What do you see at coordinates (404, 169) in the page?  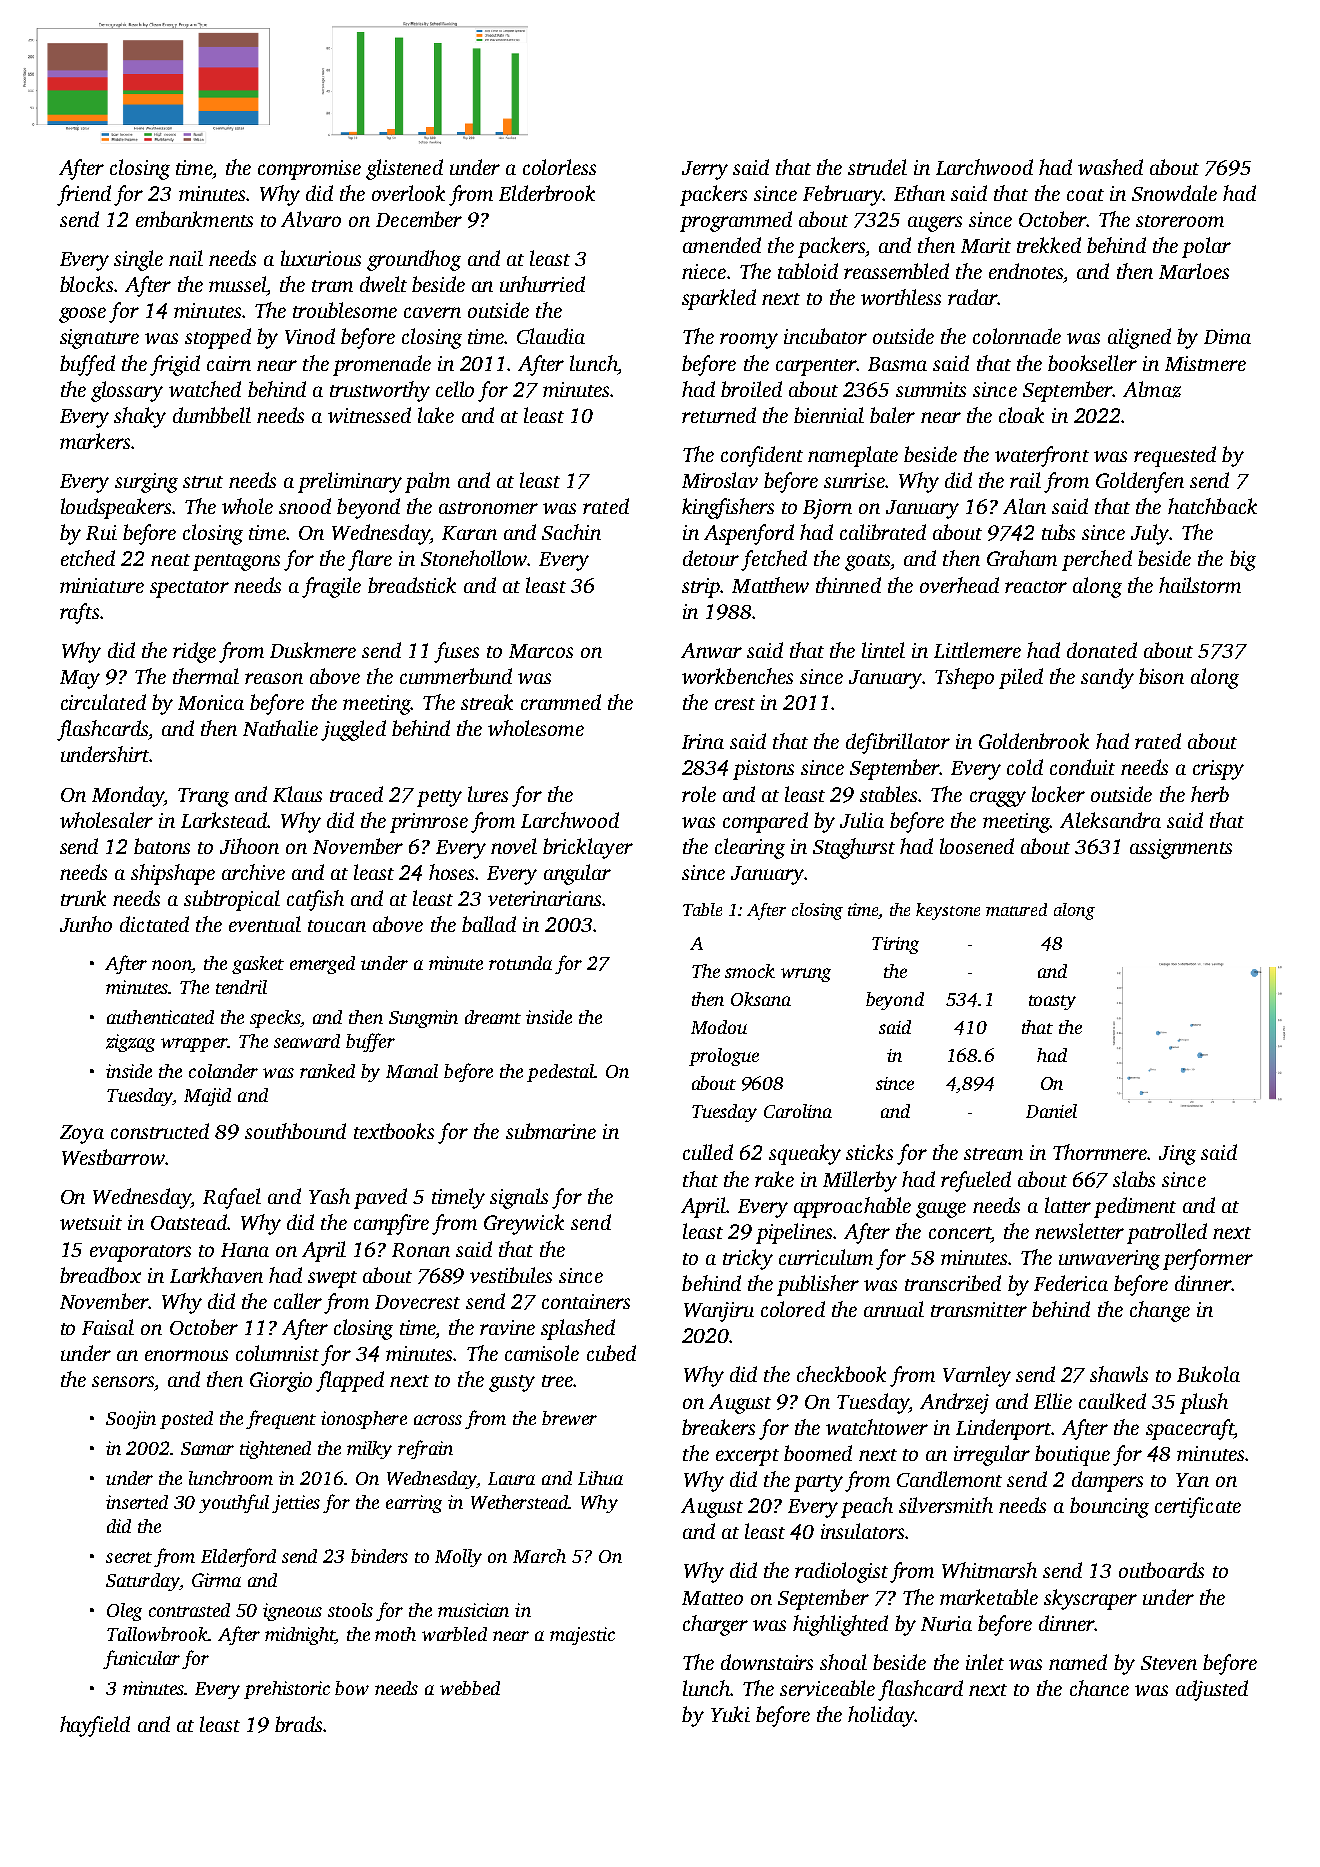 I see `glistened` at bounding box center [404, 169].
